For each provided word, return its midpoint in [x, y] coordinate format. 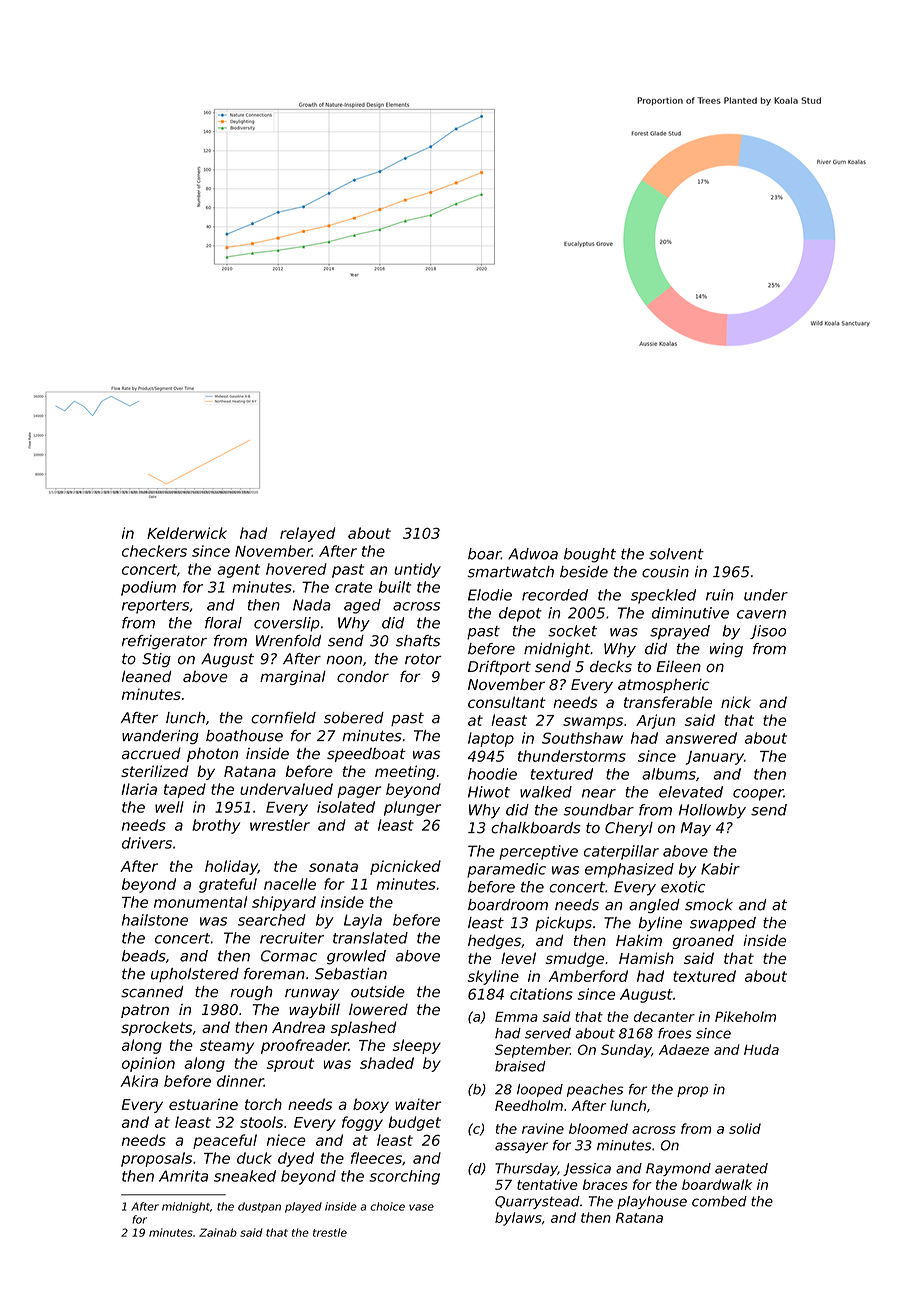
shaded [387, 1063]
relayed [307, 534]
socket [572, 631]
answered [701, 738]
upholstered [195, 975]
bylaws [518, 1219]
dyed [296, 1159]
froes [675, 1033]
